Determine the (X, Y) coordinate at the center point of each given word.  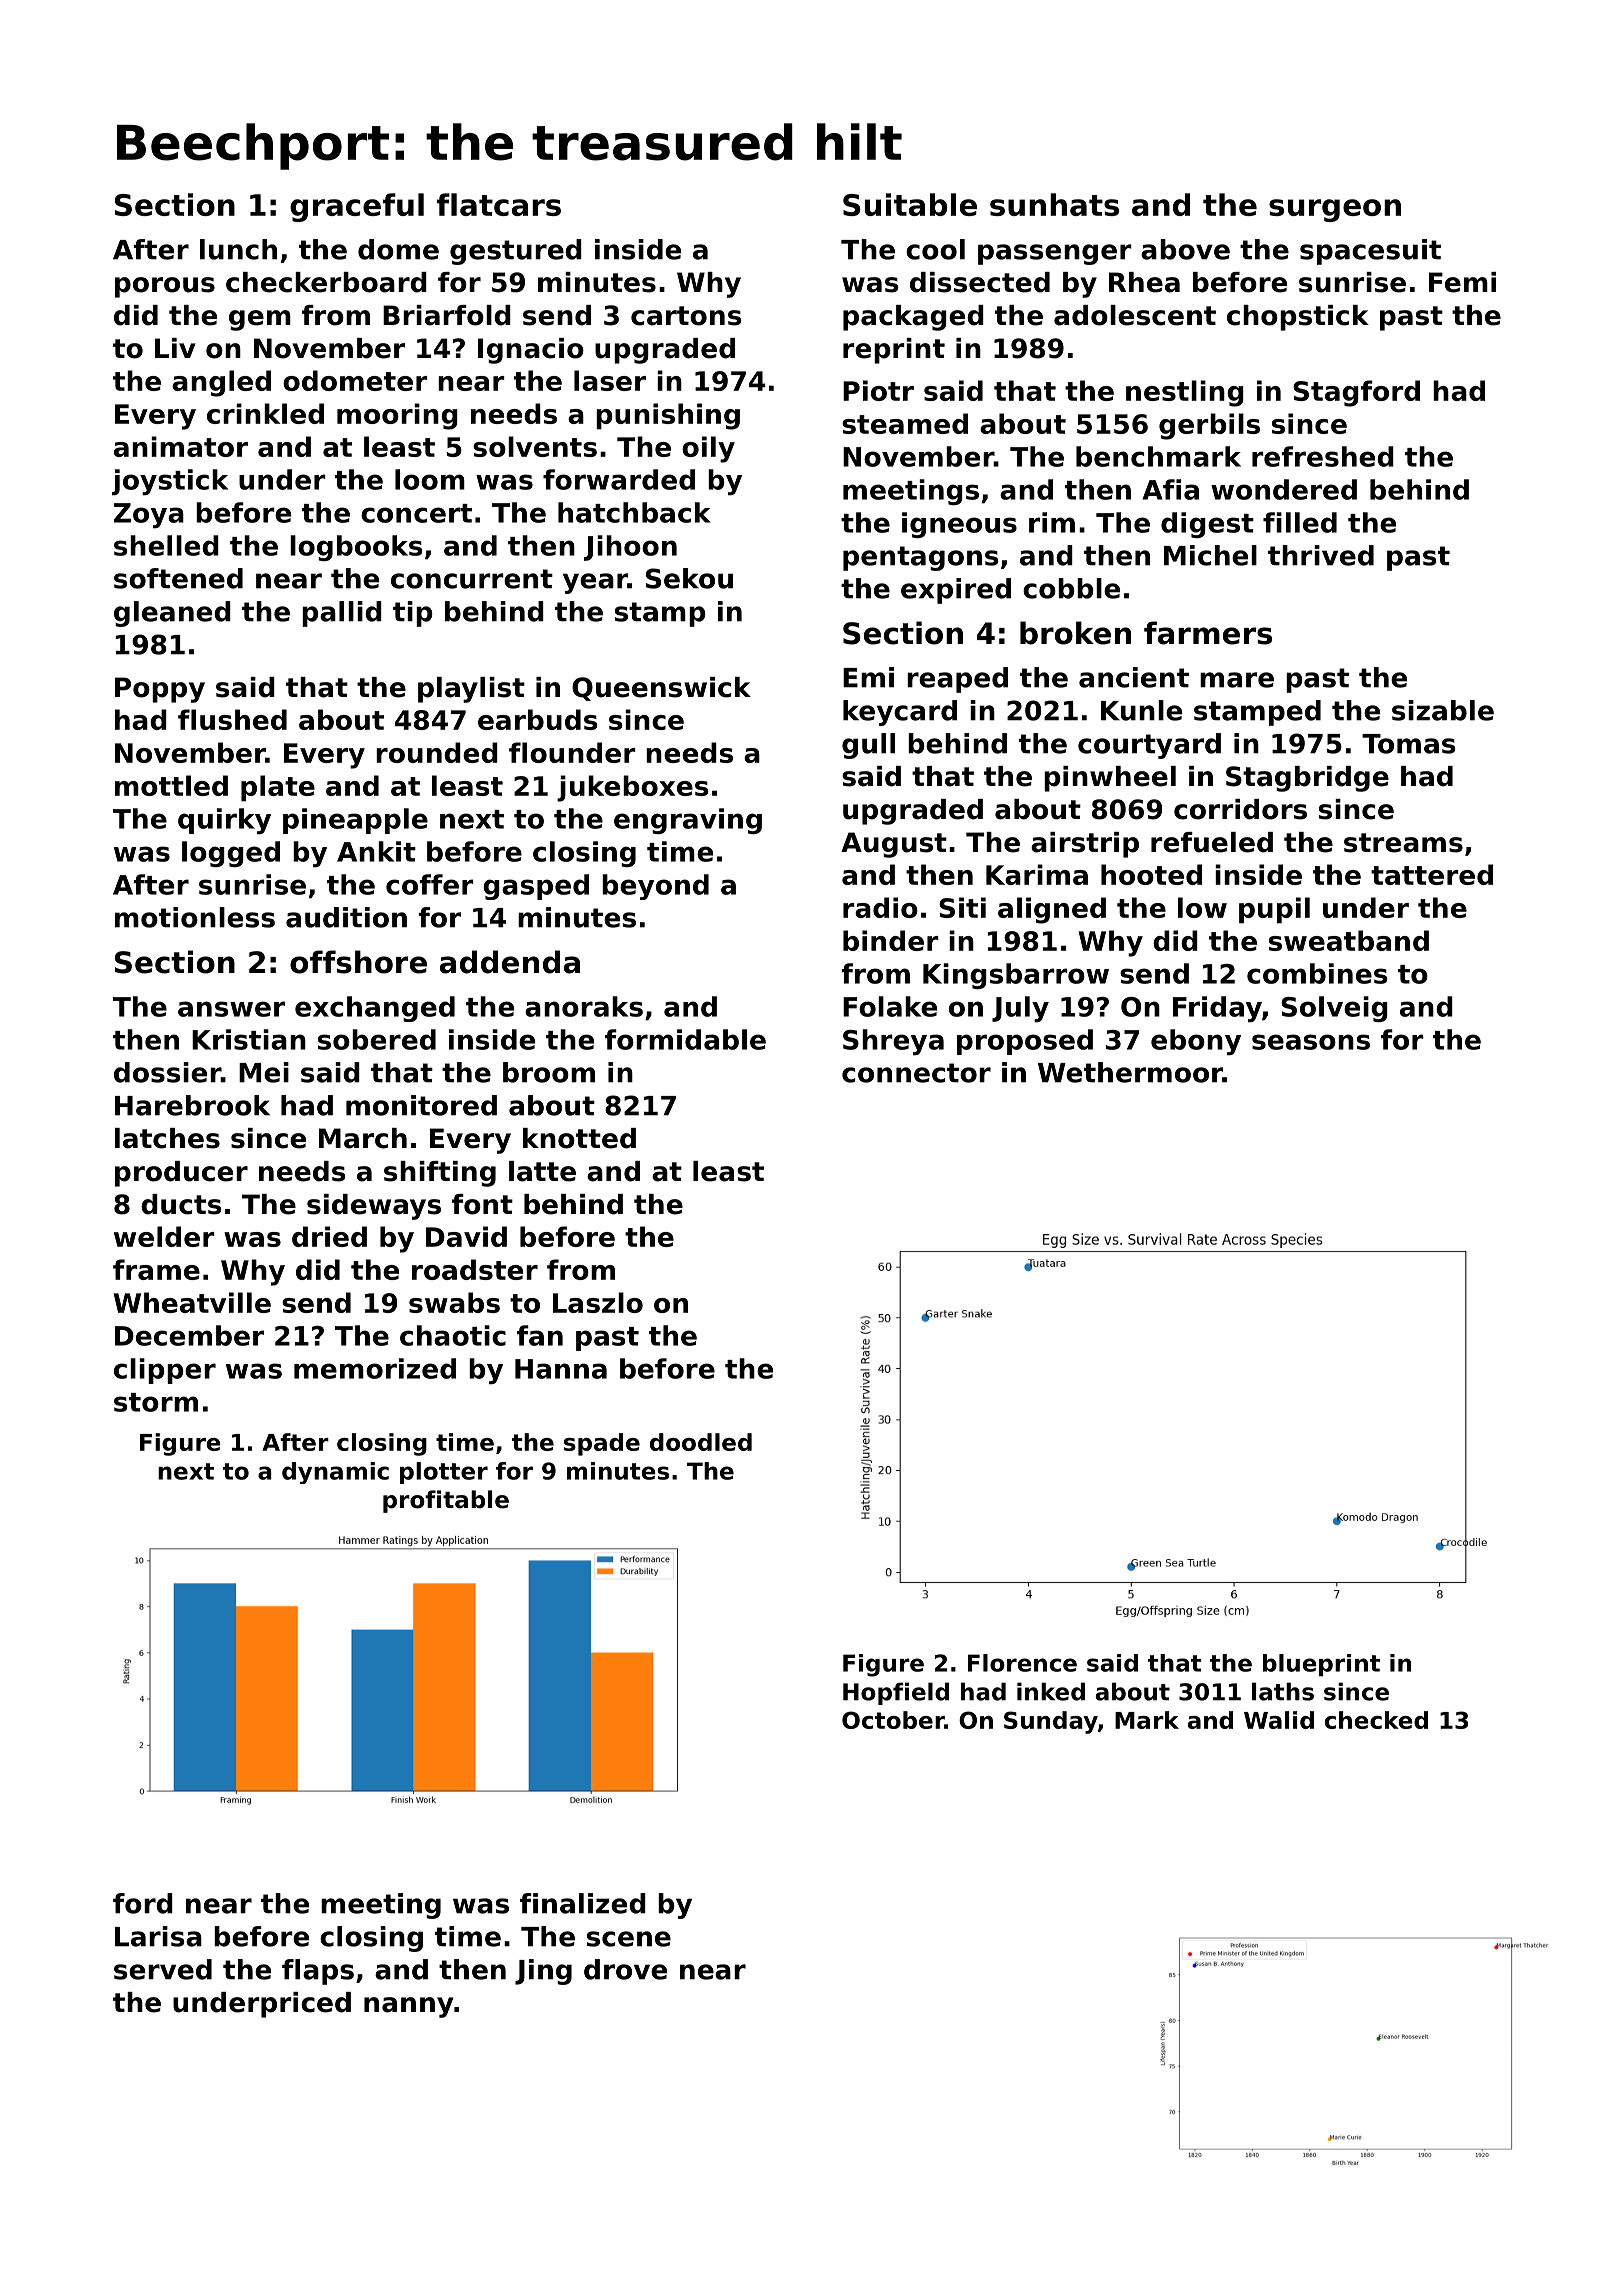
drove (625, 1969)
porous (165, 287)
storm (156, 1402)
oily (708, 449)
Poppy (160, 690)
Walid (1279, 1720)
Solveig (1334, 1009)
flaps (318, 1972)
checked (1376, 1720)
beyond (655, 887)
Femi (1462, 282)
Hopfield (896, 1693)
